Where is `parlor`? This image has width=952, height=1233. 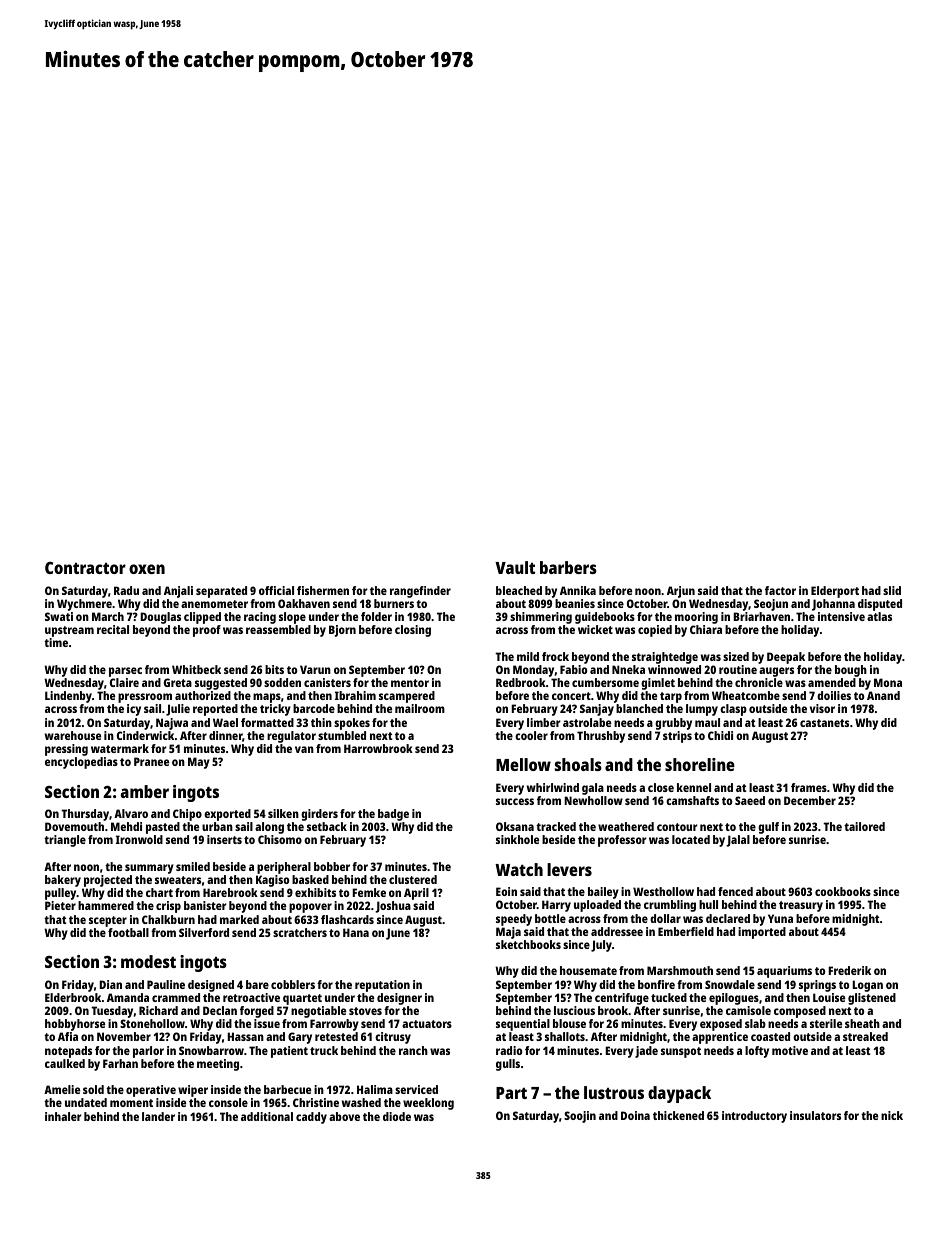
parlor is located at coordinates (148, 1052).
